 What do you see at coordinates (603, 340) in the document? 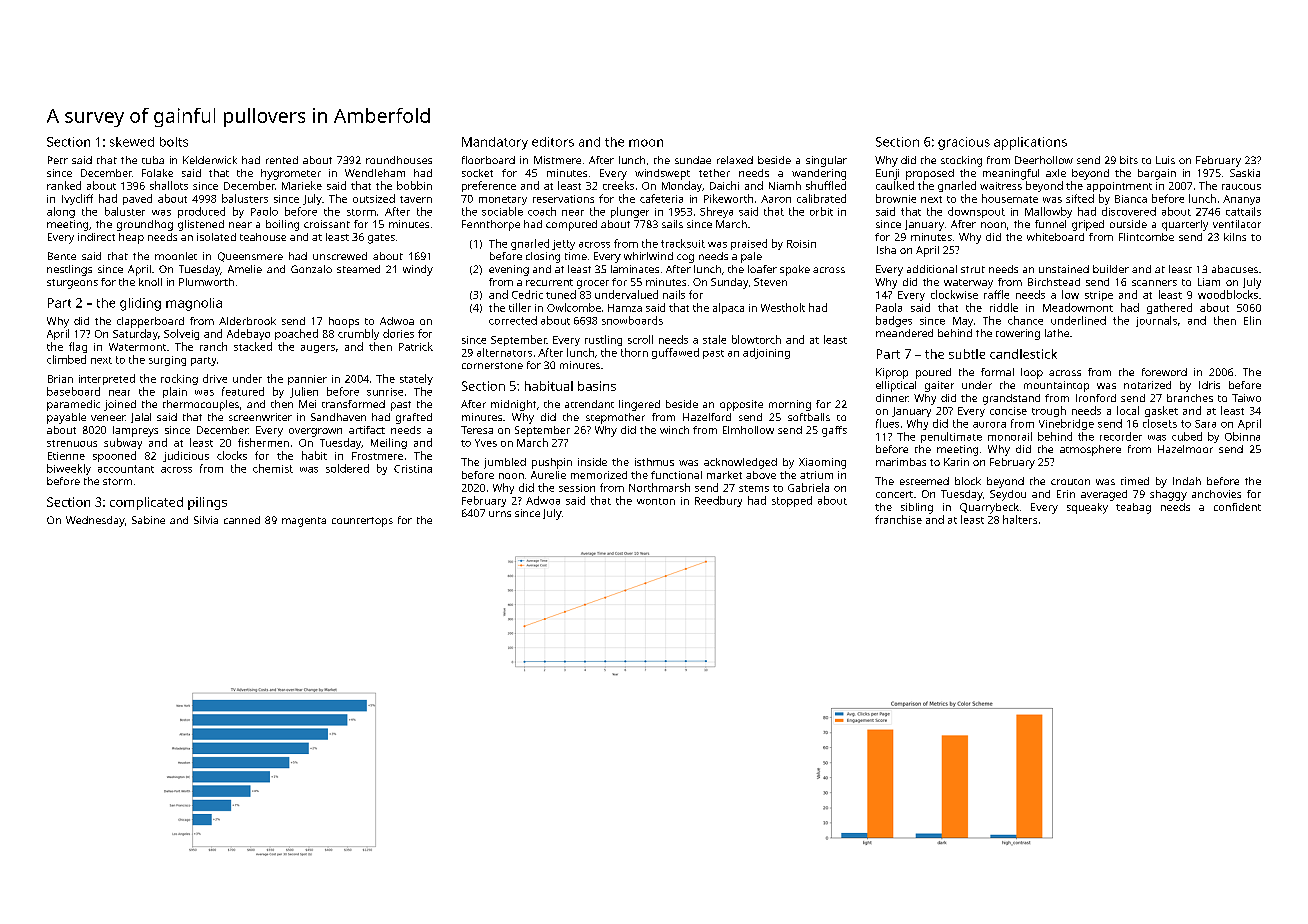
I see `rustling` at bounding box center [603, 340].
